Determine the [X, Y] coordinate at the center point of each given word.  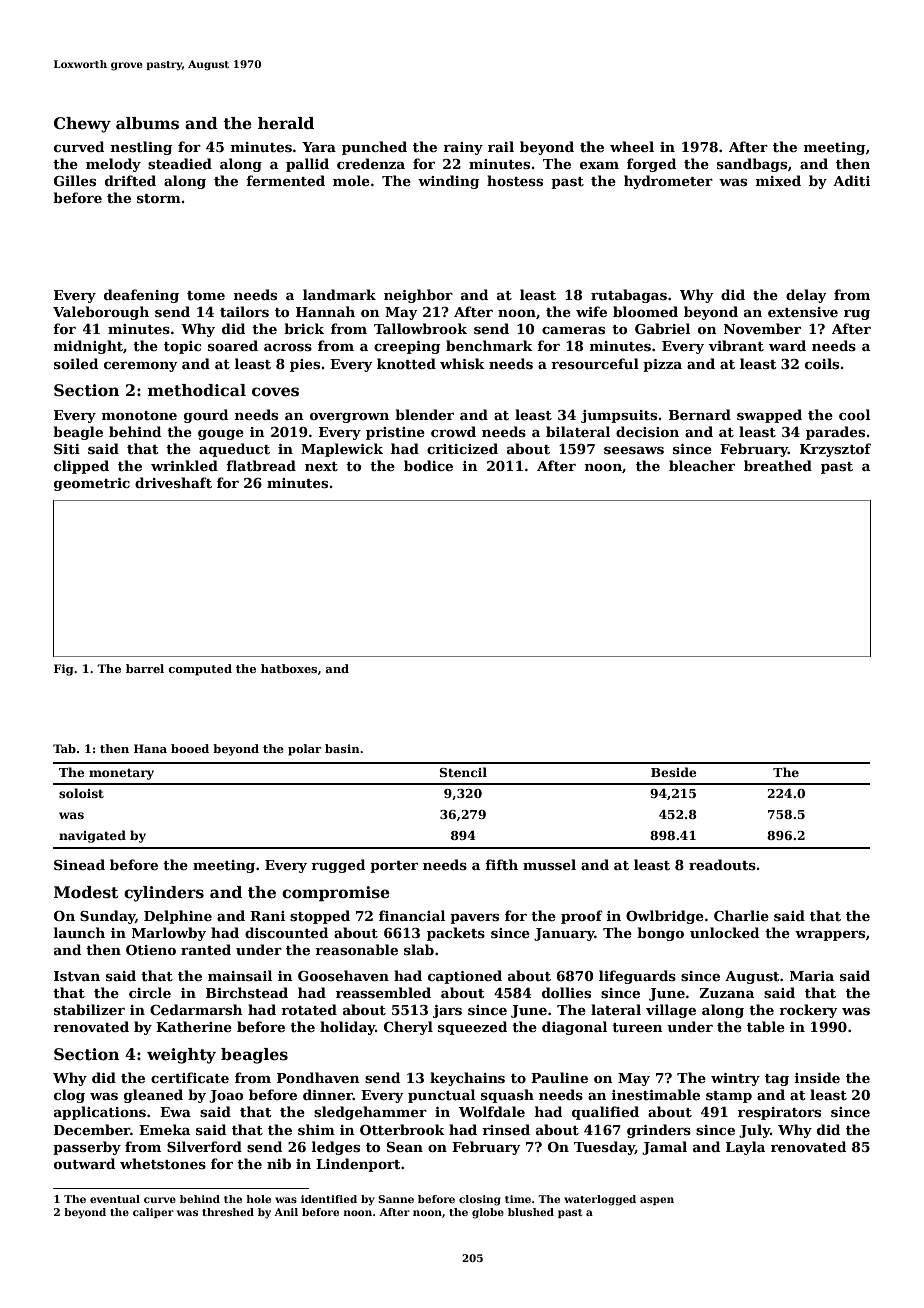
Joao [226, 1096]
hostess [515, 180]
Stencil [463, 772]
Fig [64, 670]
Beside [674, 772]
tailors [244, 311]
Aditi [851, 180]
